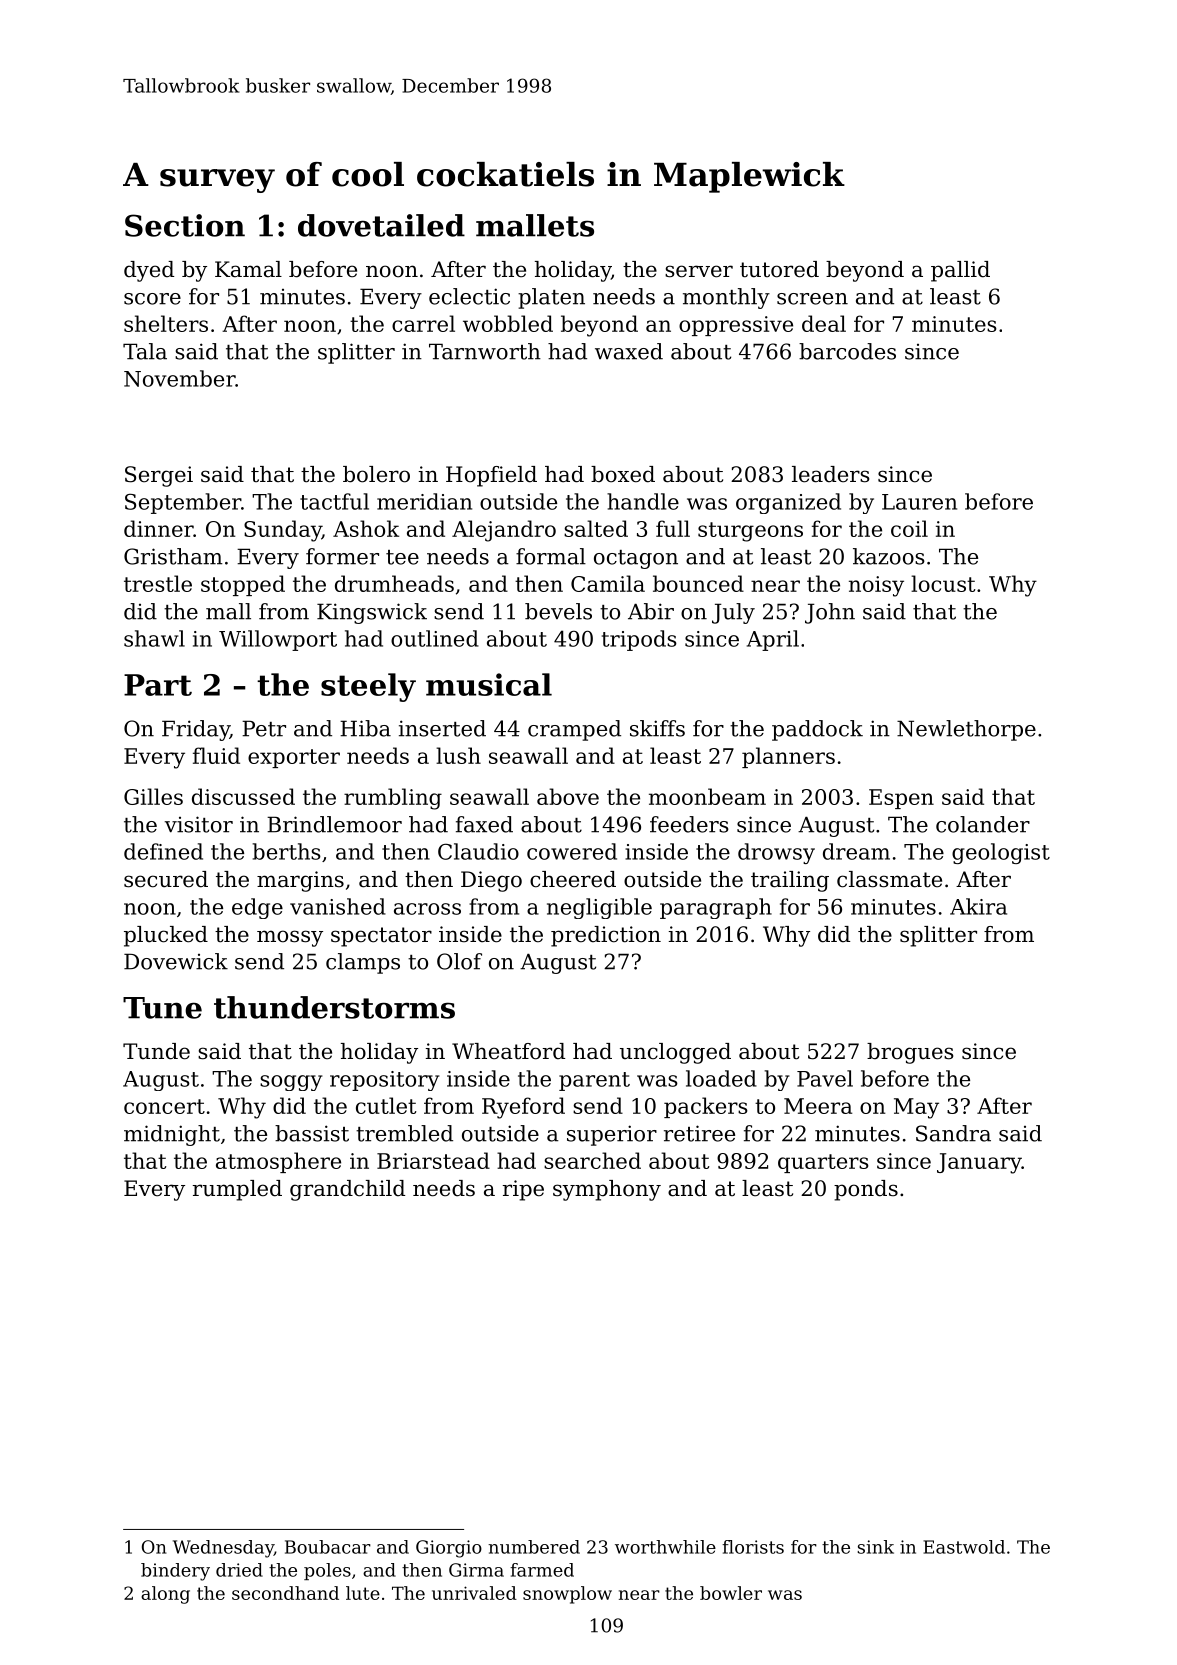 The width and height of the screenshot is (1177, 1665). Describe the element at coordinates (960, 271) in the screenshot. I see `pallid` at that location.
